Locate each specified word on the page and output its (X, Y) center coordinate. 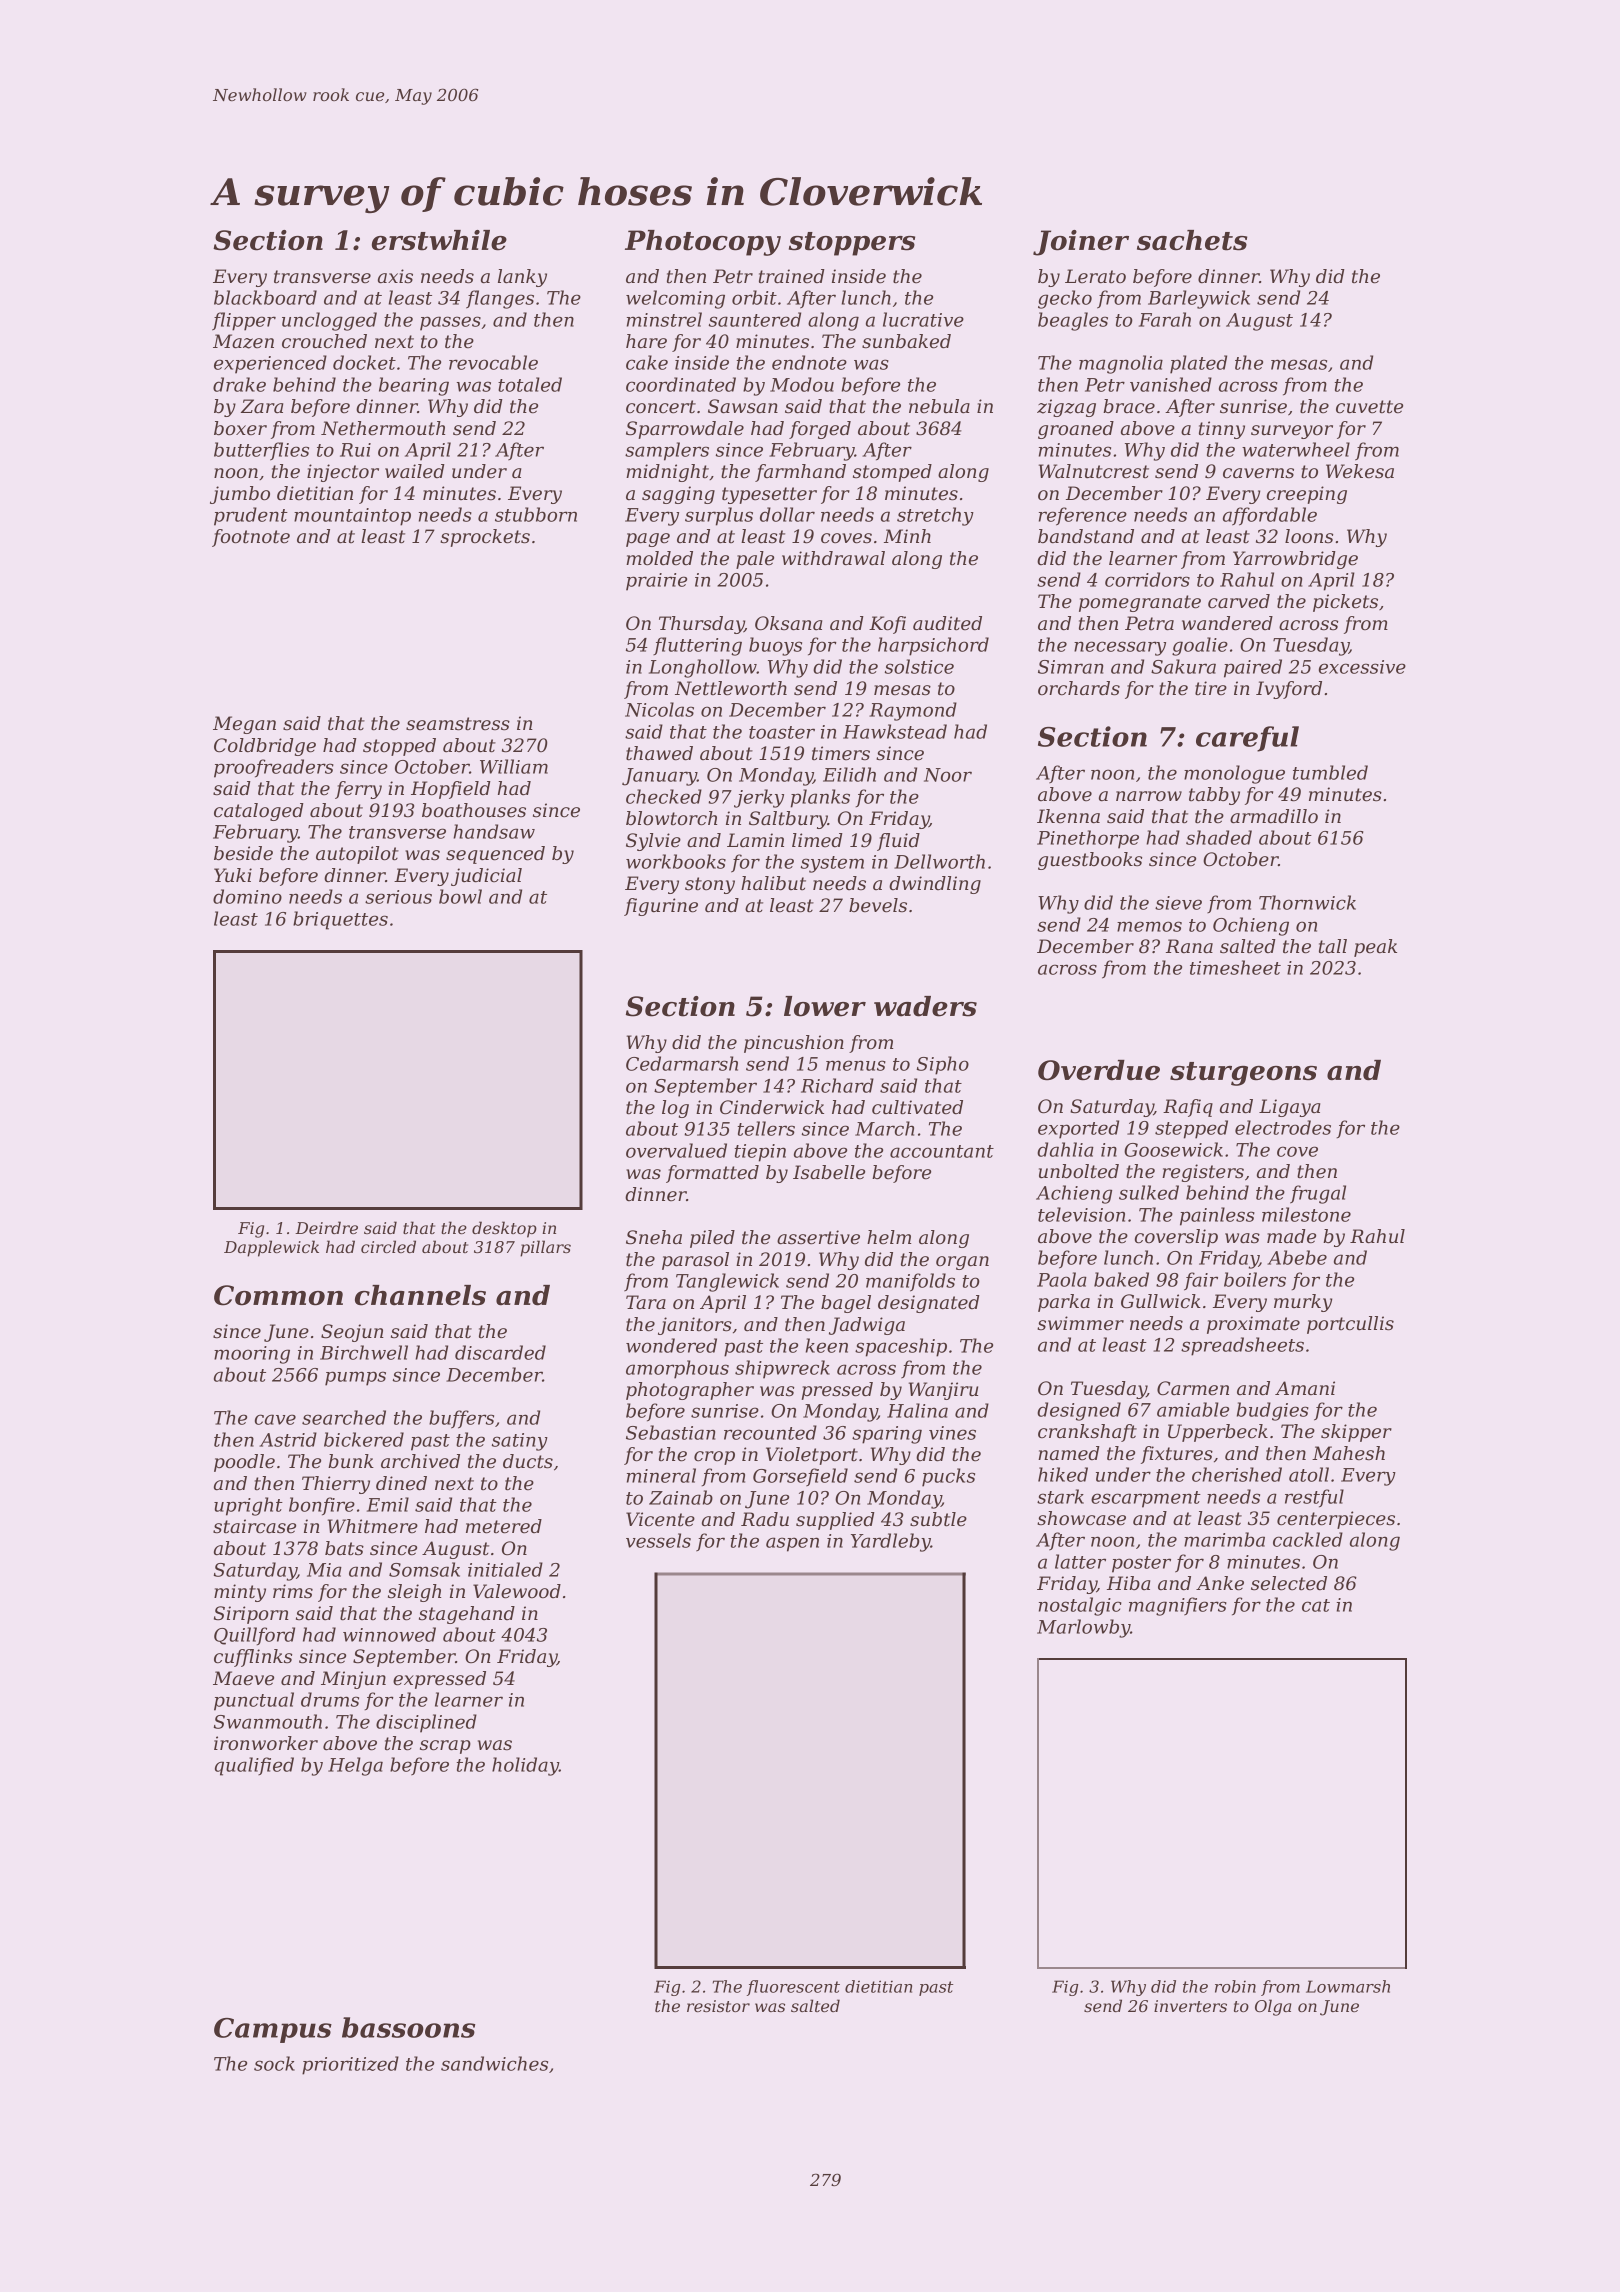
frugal (1318, 1194)
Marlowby (1083, 1628)
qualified (254, 1766)
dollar (787, 514)
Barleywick (1199, 299)
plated (1198, 364)
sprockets (485, 538)
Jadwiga (867, 1326)
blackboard (265, 297)
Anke (1220, 1583)
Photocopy (703, 243)
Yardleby (891, 1542)
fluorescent (793, 1988)
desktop (504, 1229)
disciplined (426, 1723)
